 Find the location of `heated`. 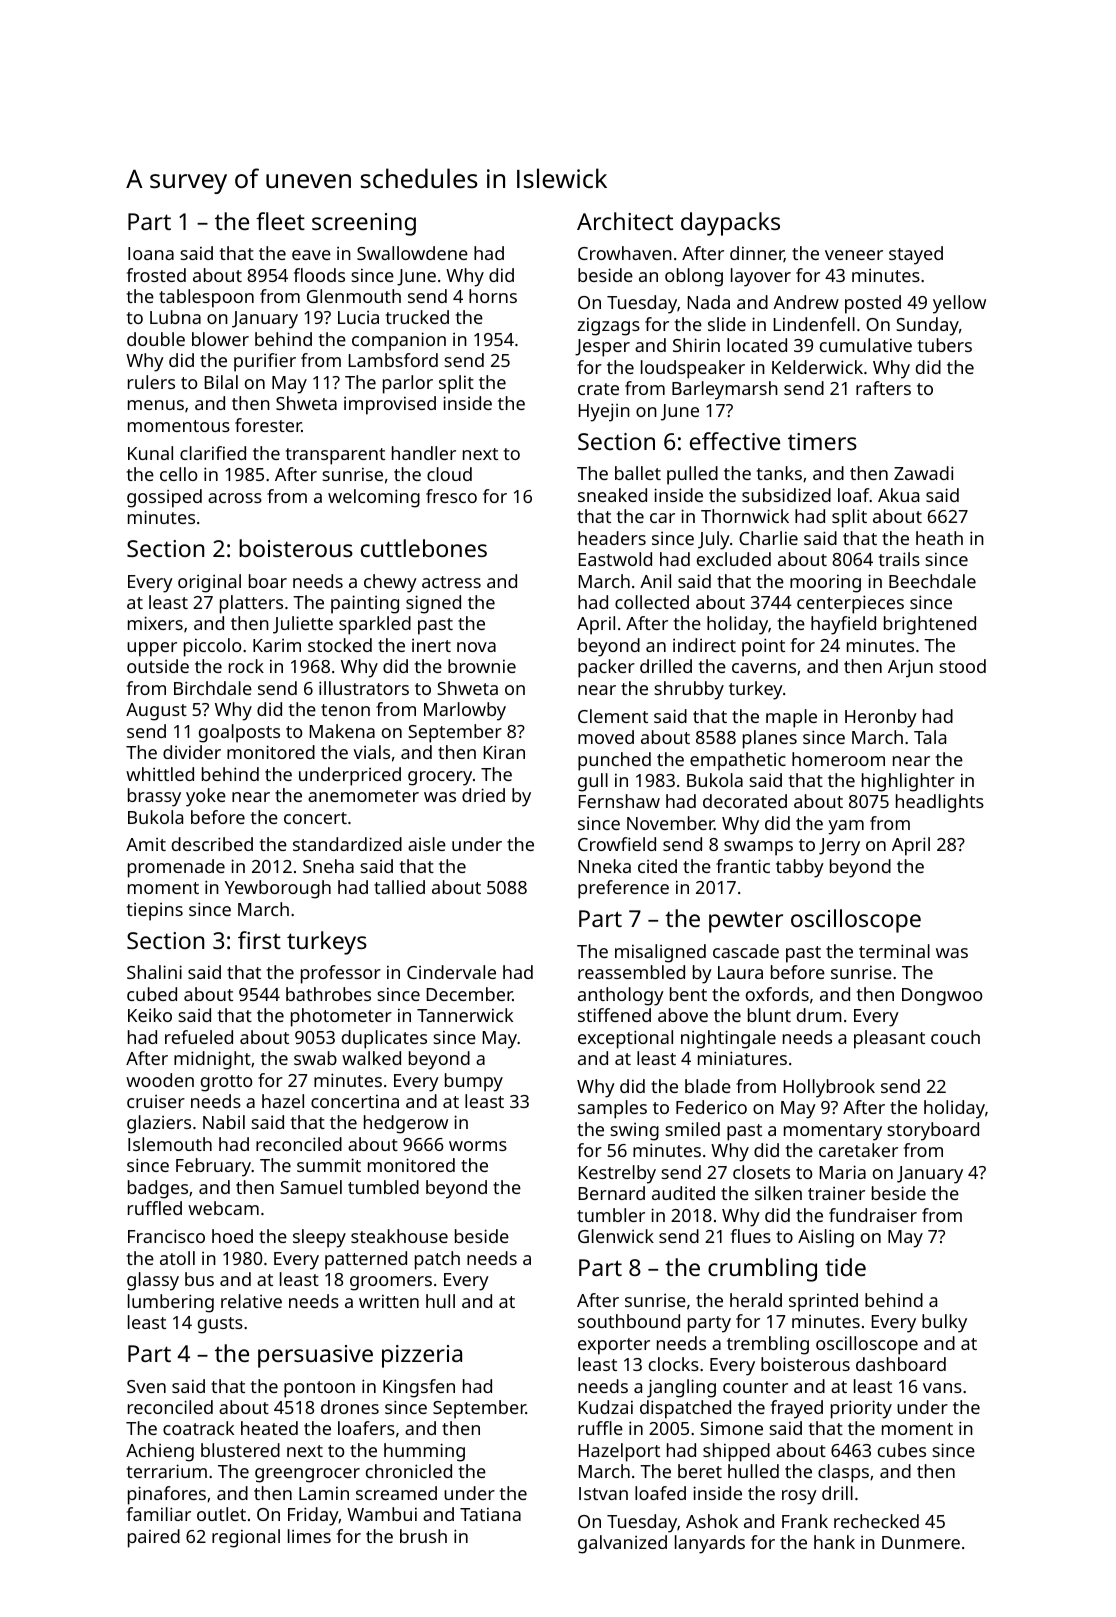

heated is located at coordinates (269, 1428).
